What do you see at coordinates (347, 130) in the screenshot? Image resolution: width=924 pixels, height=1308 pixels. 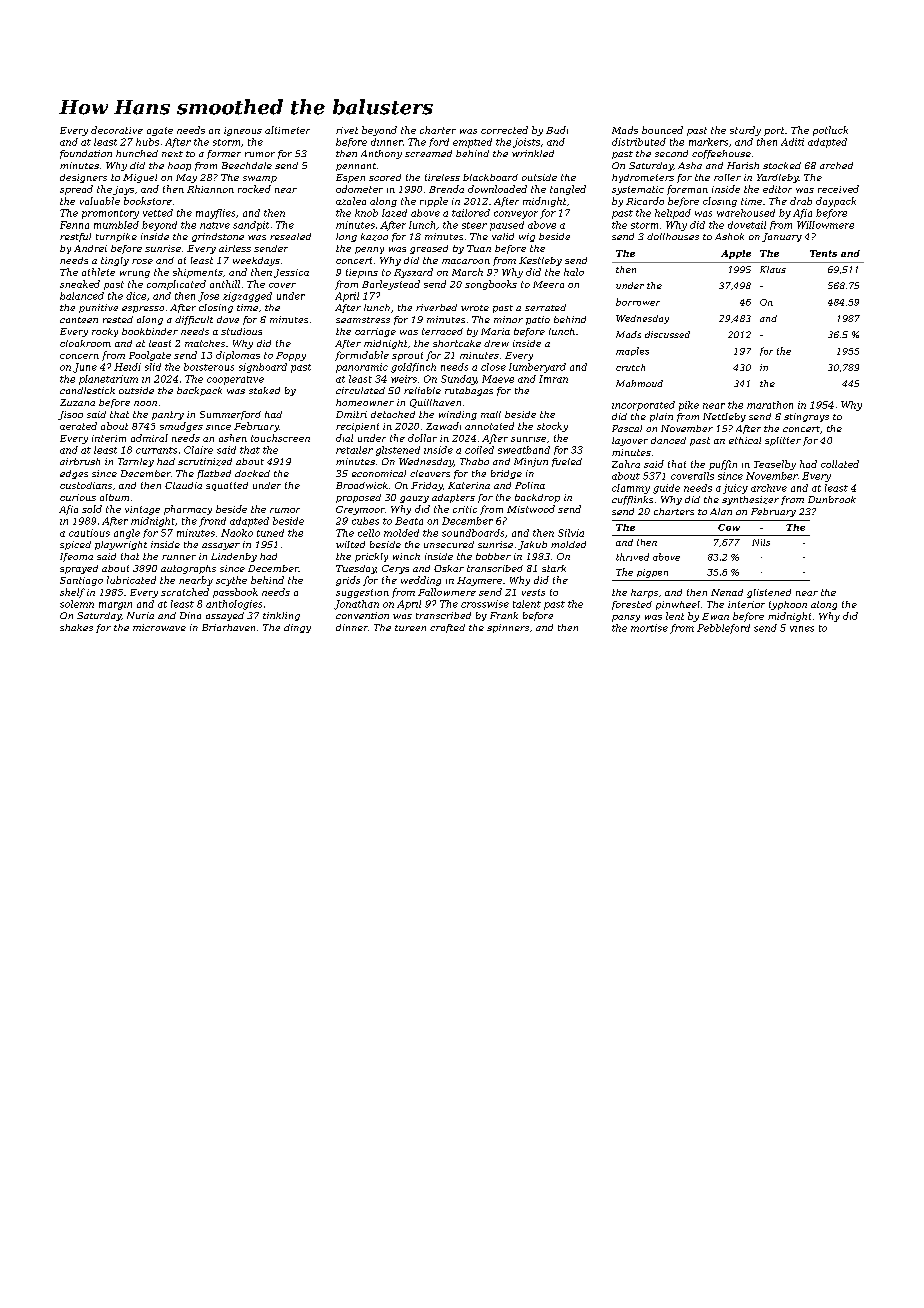 I see `rivet` at bounding box center [347, 130].
